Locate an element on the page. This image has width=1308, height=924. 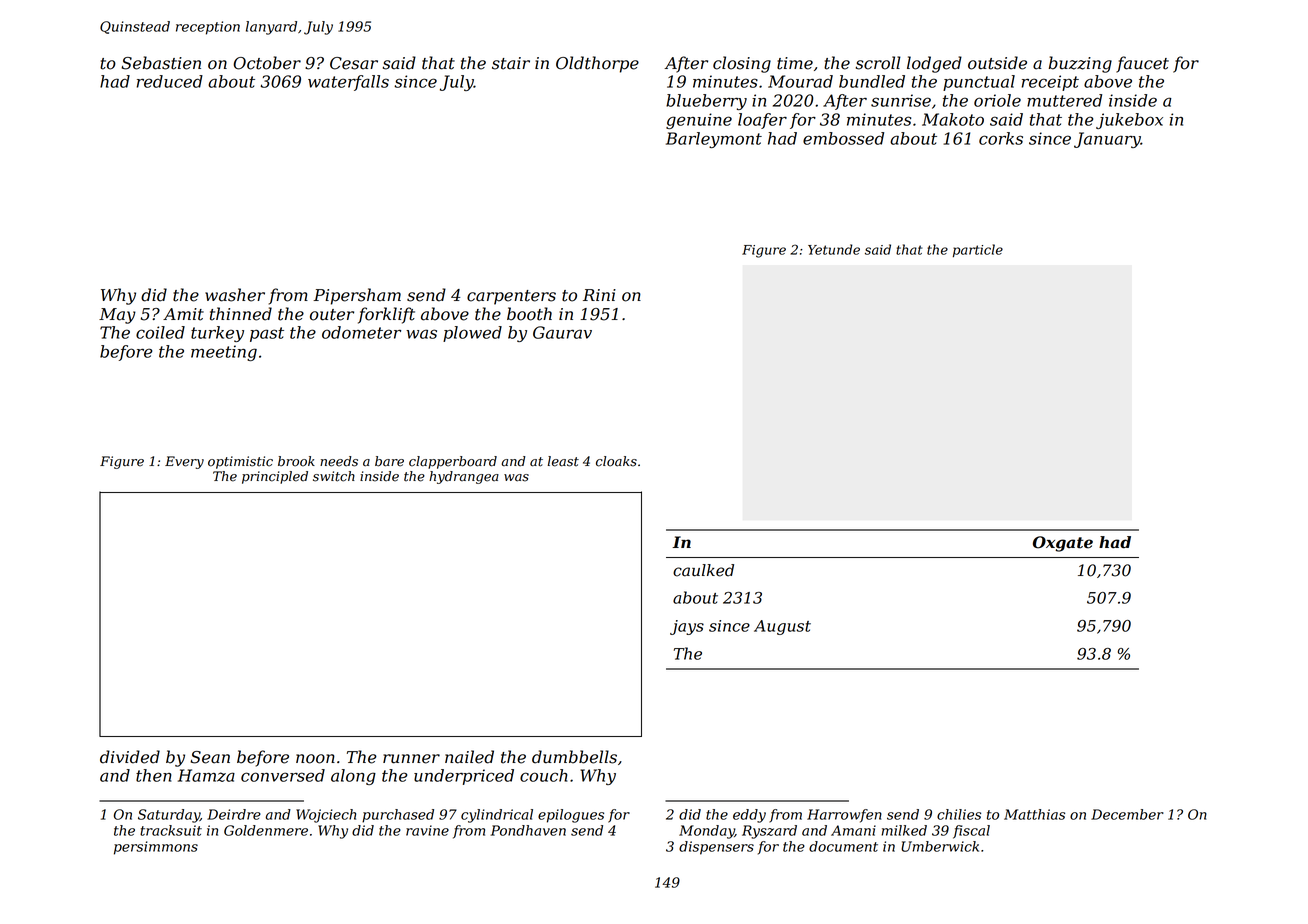
blueberry is located at coordinates (706, 102).
